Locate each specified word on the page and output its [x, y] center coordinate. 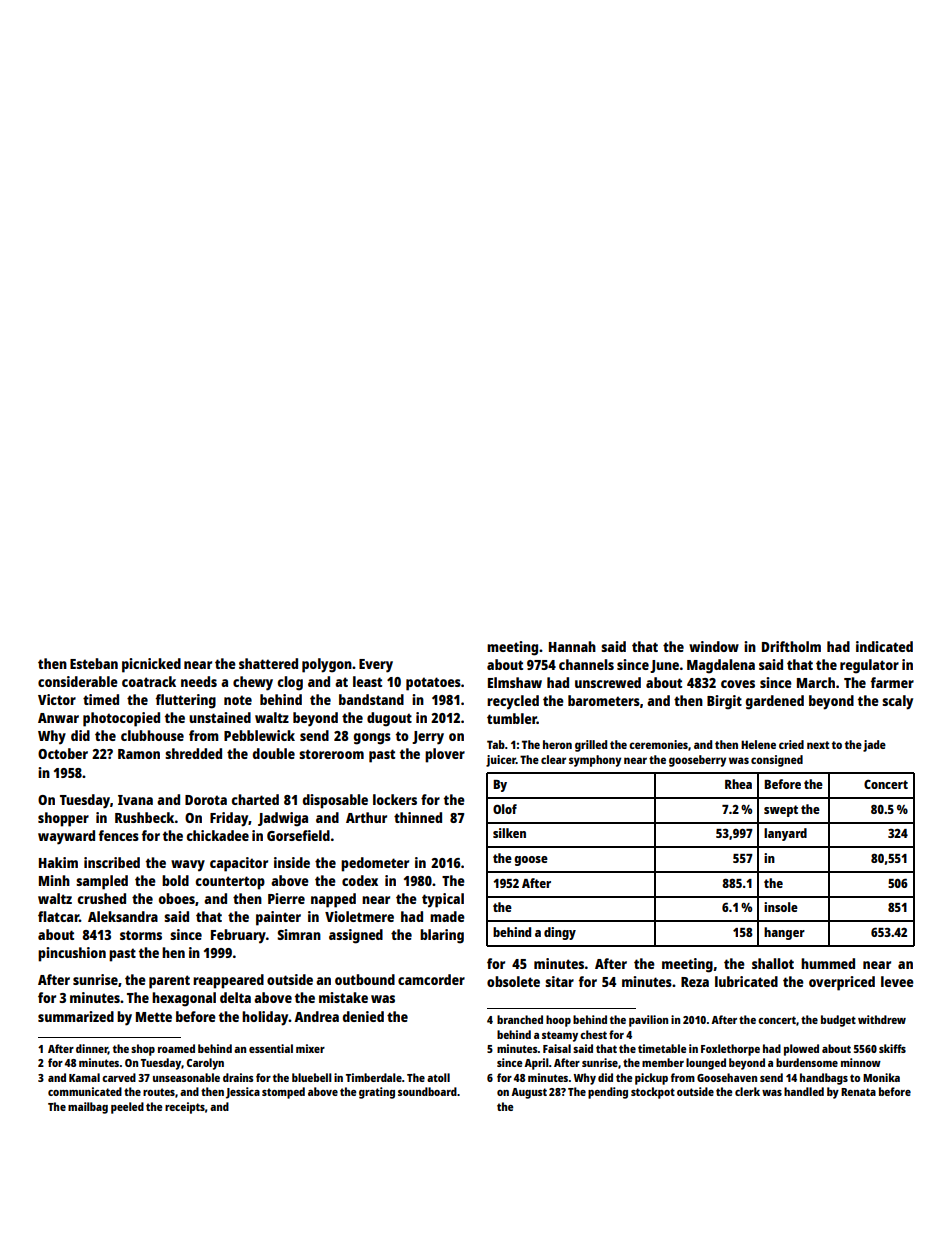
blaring [442, 936]
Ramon [139, 754]
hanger [784, 933]
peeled [127, 1108]
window [714, 646]
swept [781, 811]
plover [445, 755]
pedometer [375, 864]
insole [781, 907]
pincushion [72, 954]
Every [376, 666]
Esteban [94, 663]
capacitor [239, 864]
